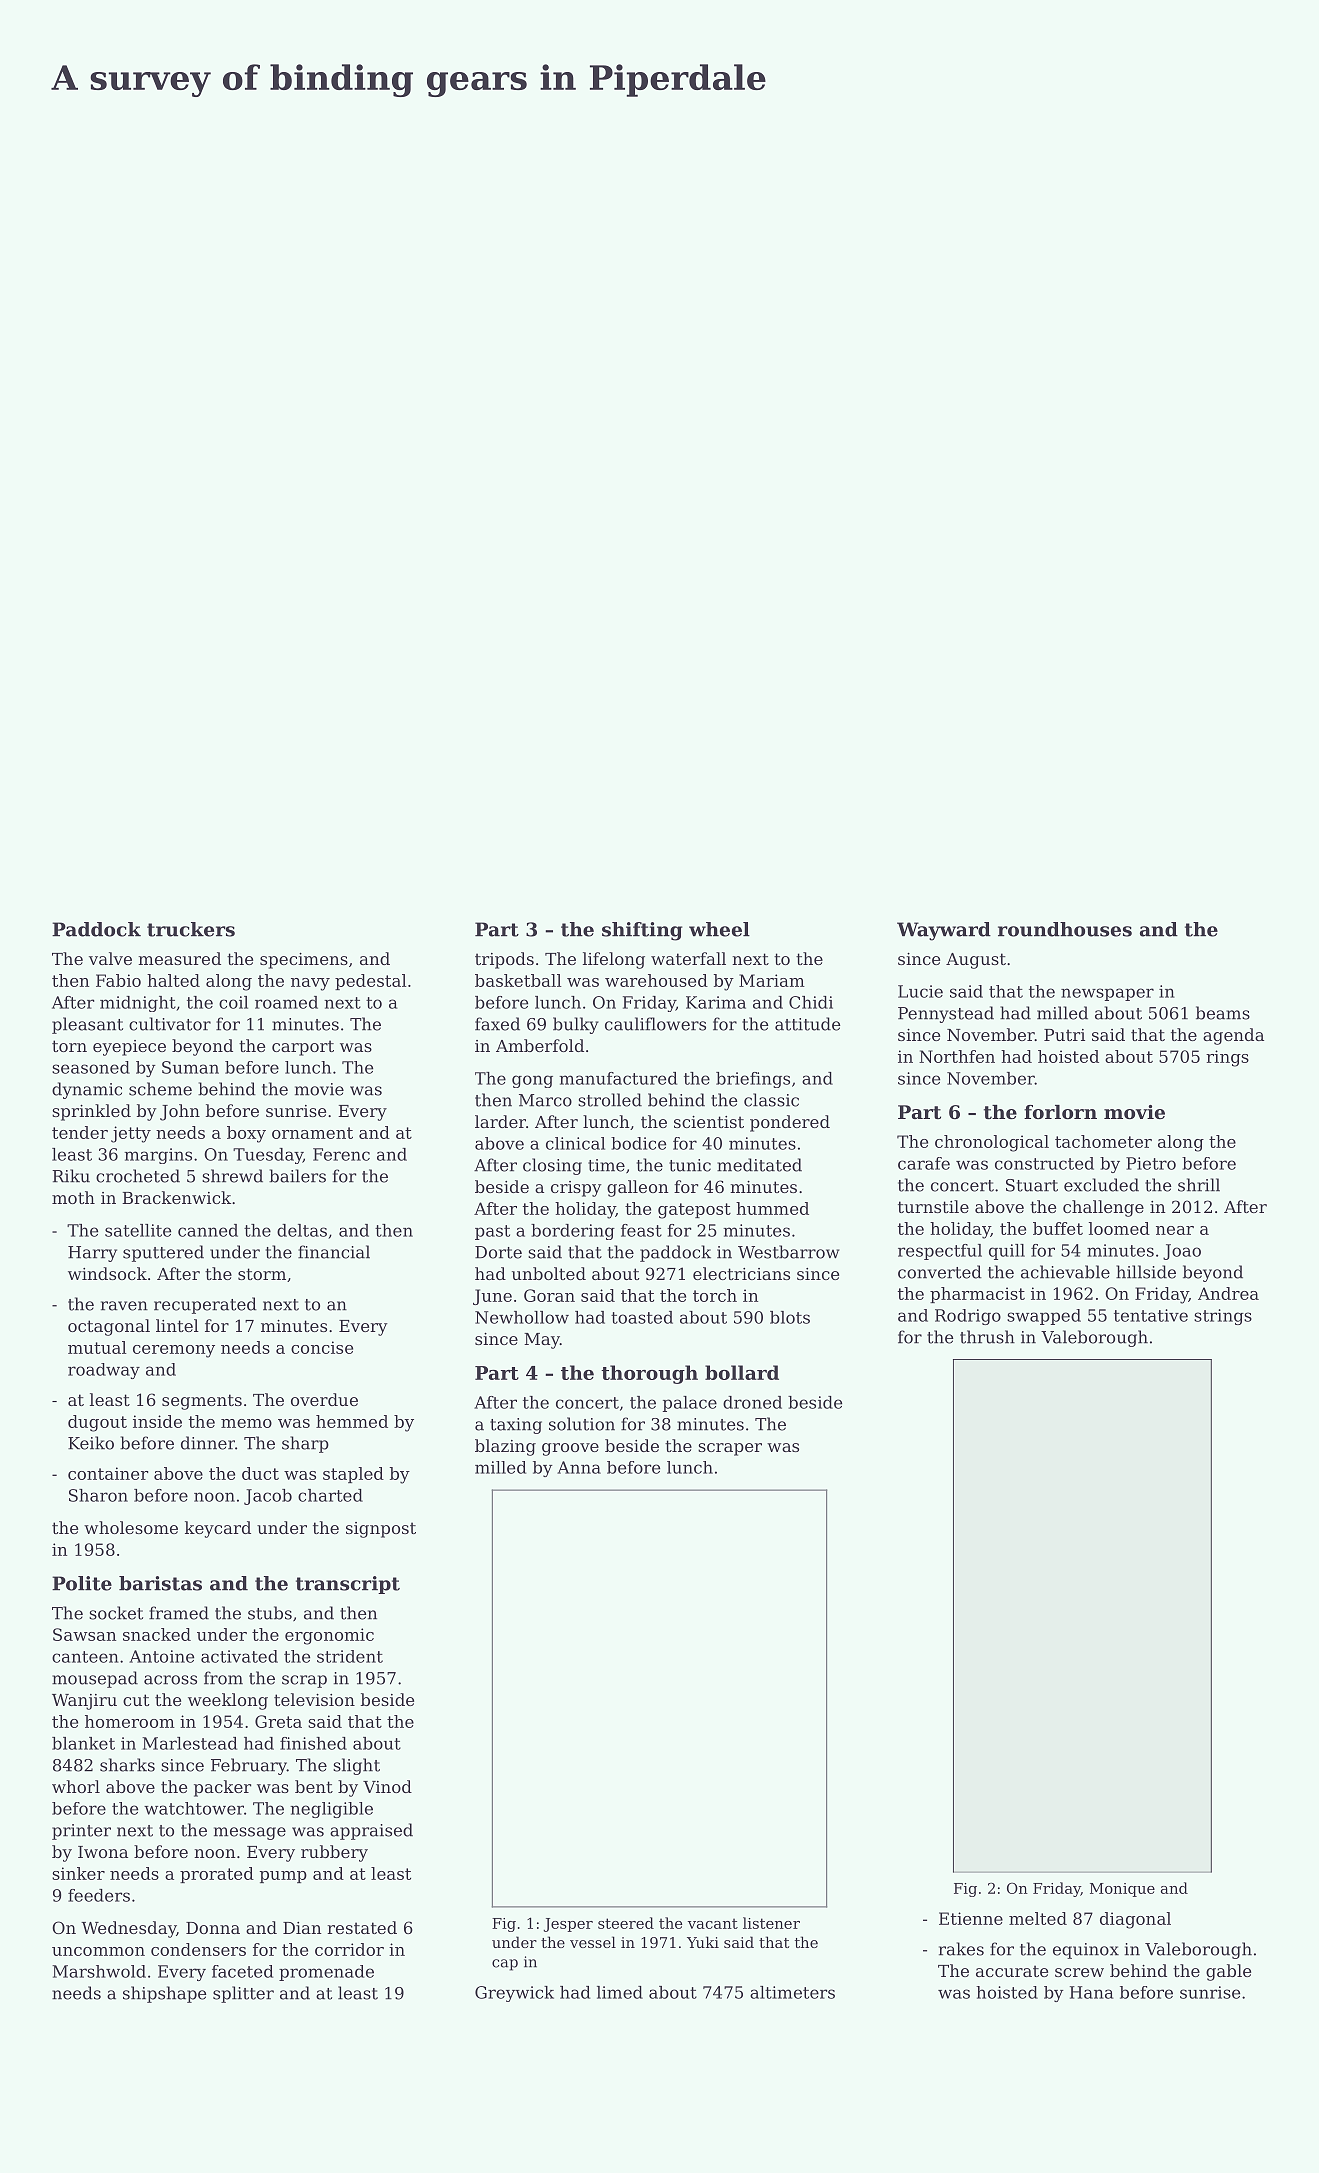 This screenshot has height=2173, width=1319. What do you see at coordinates (82, 1583) in the screenshot?
I see `Polite` at bounding box center [82, 1583].
